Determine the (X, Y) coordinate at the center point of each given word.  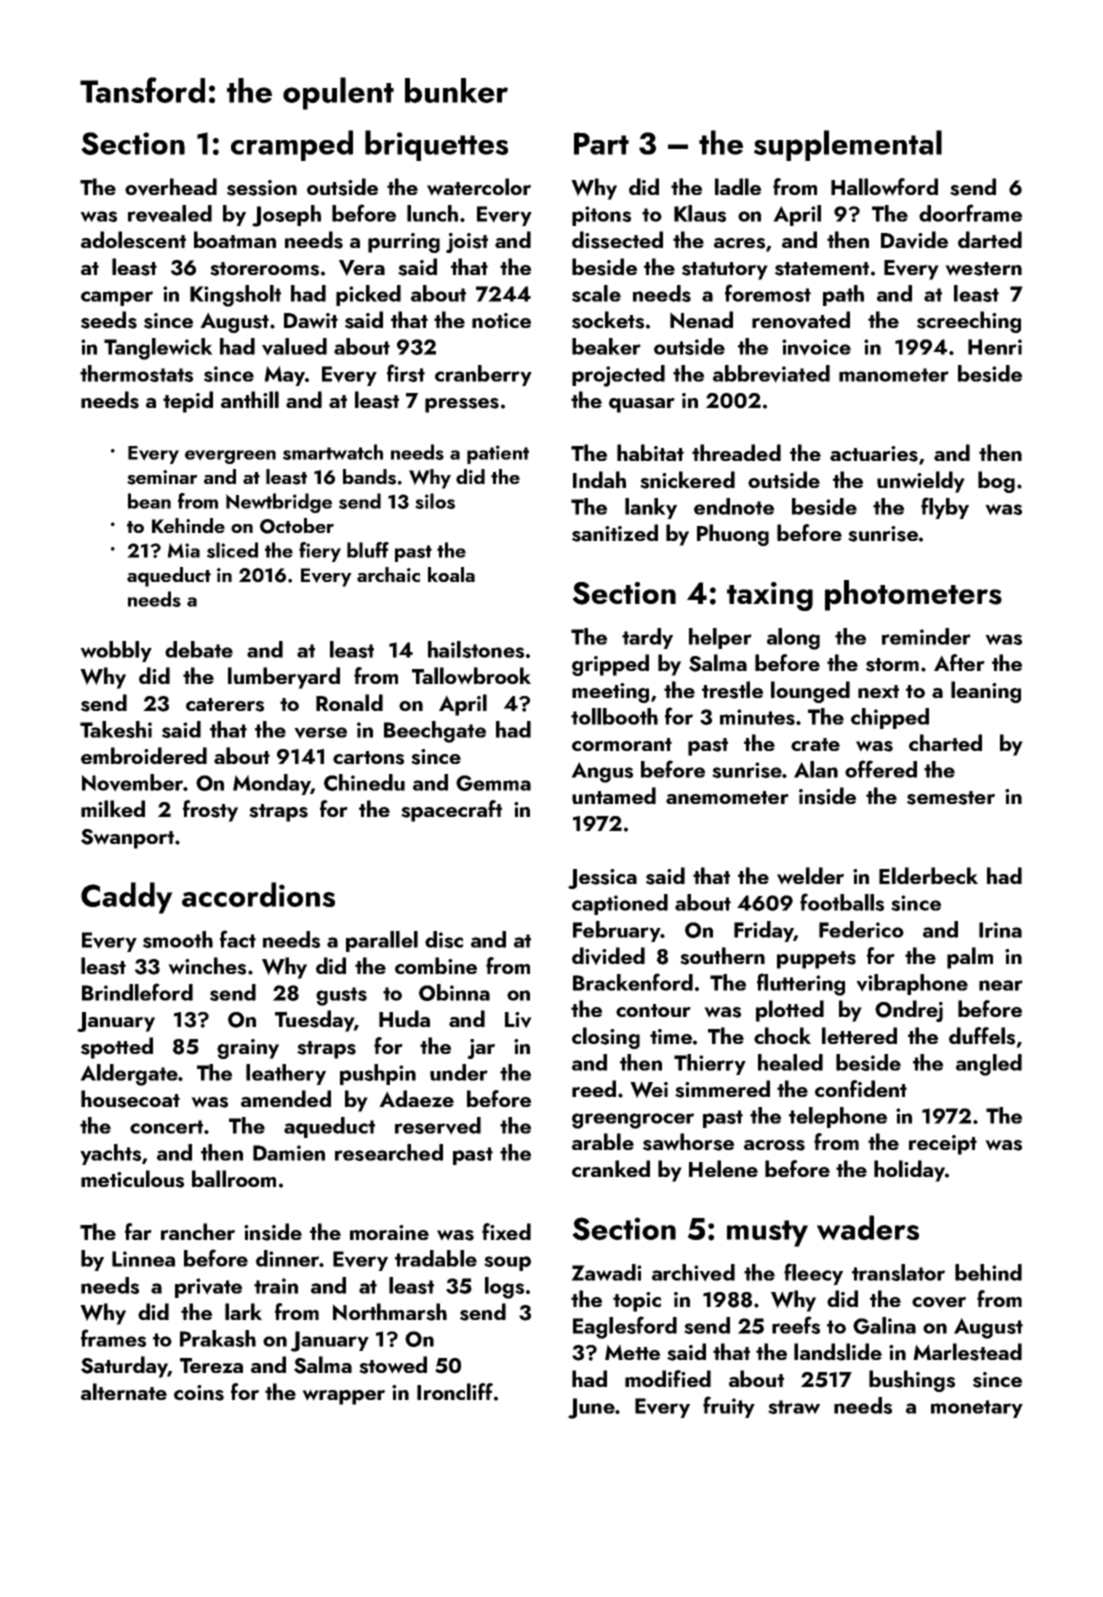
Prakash (218, 1338)
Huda (404, 1018)
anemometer (727, 797)
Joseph (286, 216)
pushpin (378, 1074)
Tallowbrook (471, 676)
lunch (432, 213)
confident (861, 1088)
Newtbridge (279, 503)
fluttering (801, 984)
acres (739, 243)
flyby (945, 508)
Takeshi (116, 729)
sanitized (615, 533)
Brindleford (137, 992)
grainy (248, 1049)
